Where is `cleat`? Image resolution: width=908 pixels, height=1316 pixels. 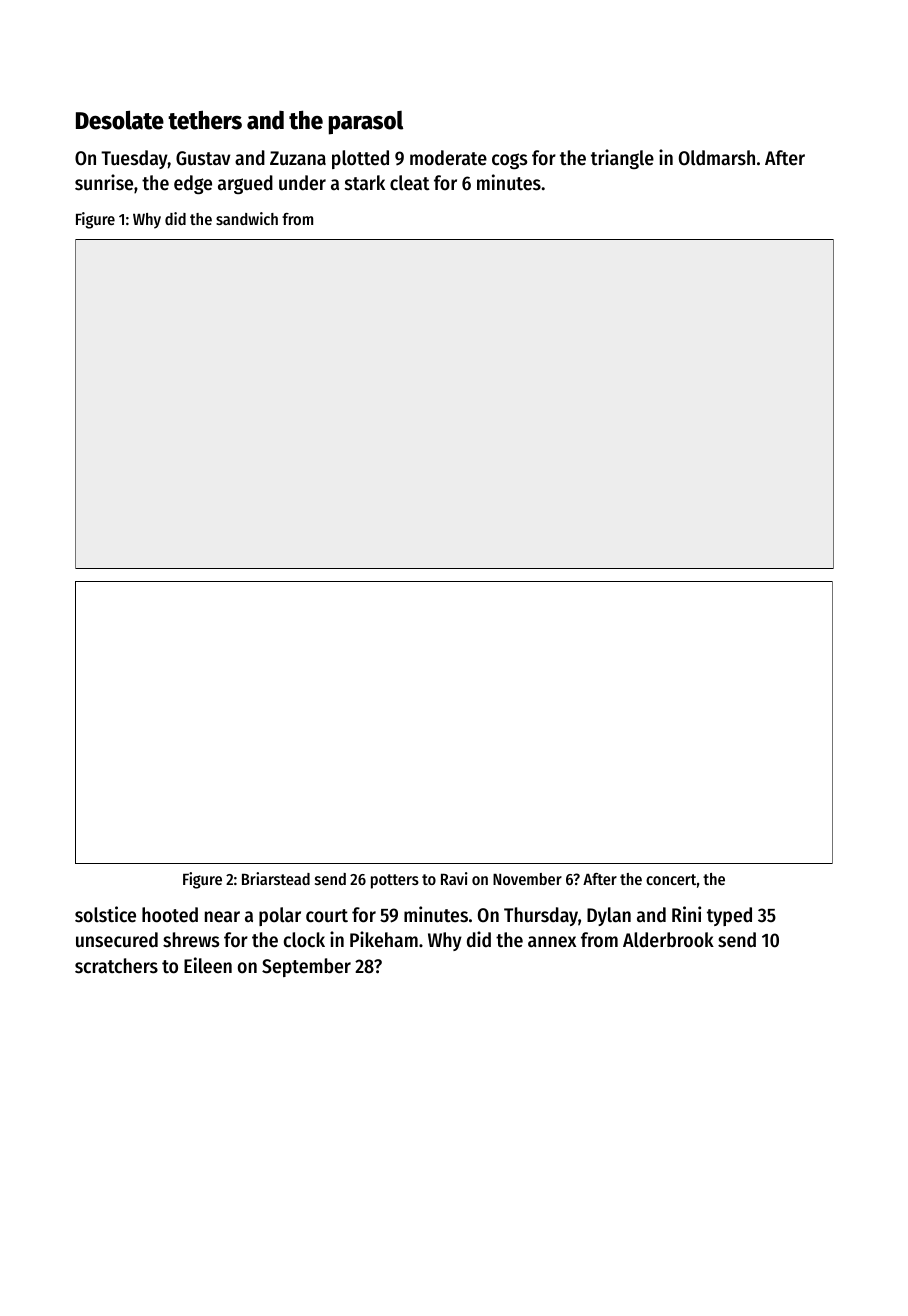
cleat is located at coordinates (410, 183).
